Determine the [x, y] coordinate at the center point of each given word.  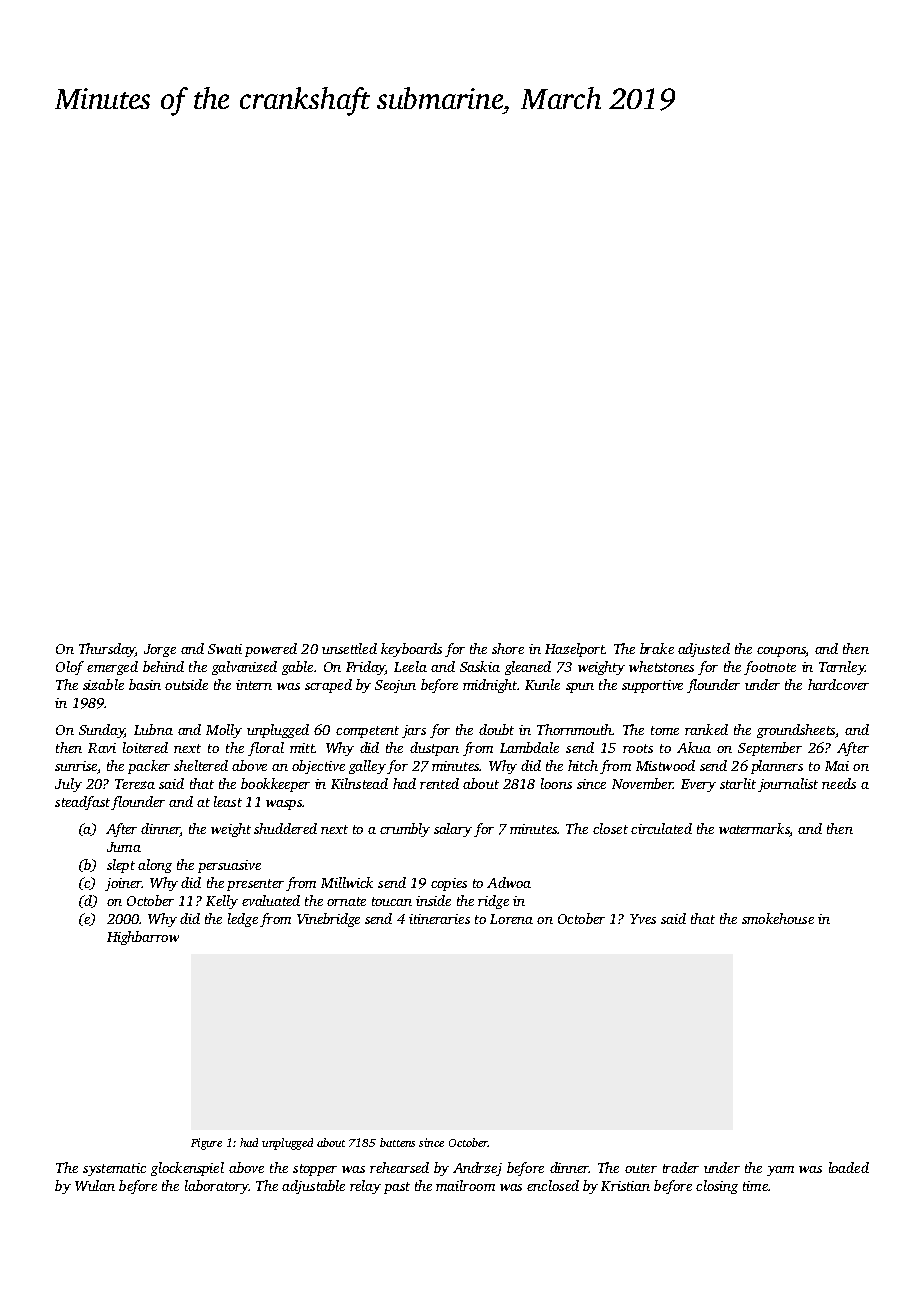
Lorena [511, 919]
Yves [643, 919]
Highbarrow [143, 938]
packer [149, 767]
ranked [706, 729]
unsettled [349, 648]
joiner [123, 884]
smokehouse [778, 918]
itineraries [439, 919]
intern [254, 685]
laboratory [216, 1187]
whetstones [661, 666]
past [397, 1188]
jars [414, 731]
